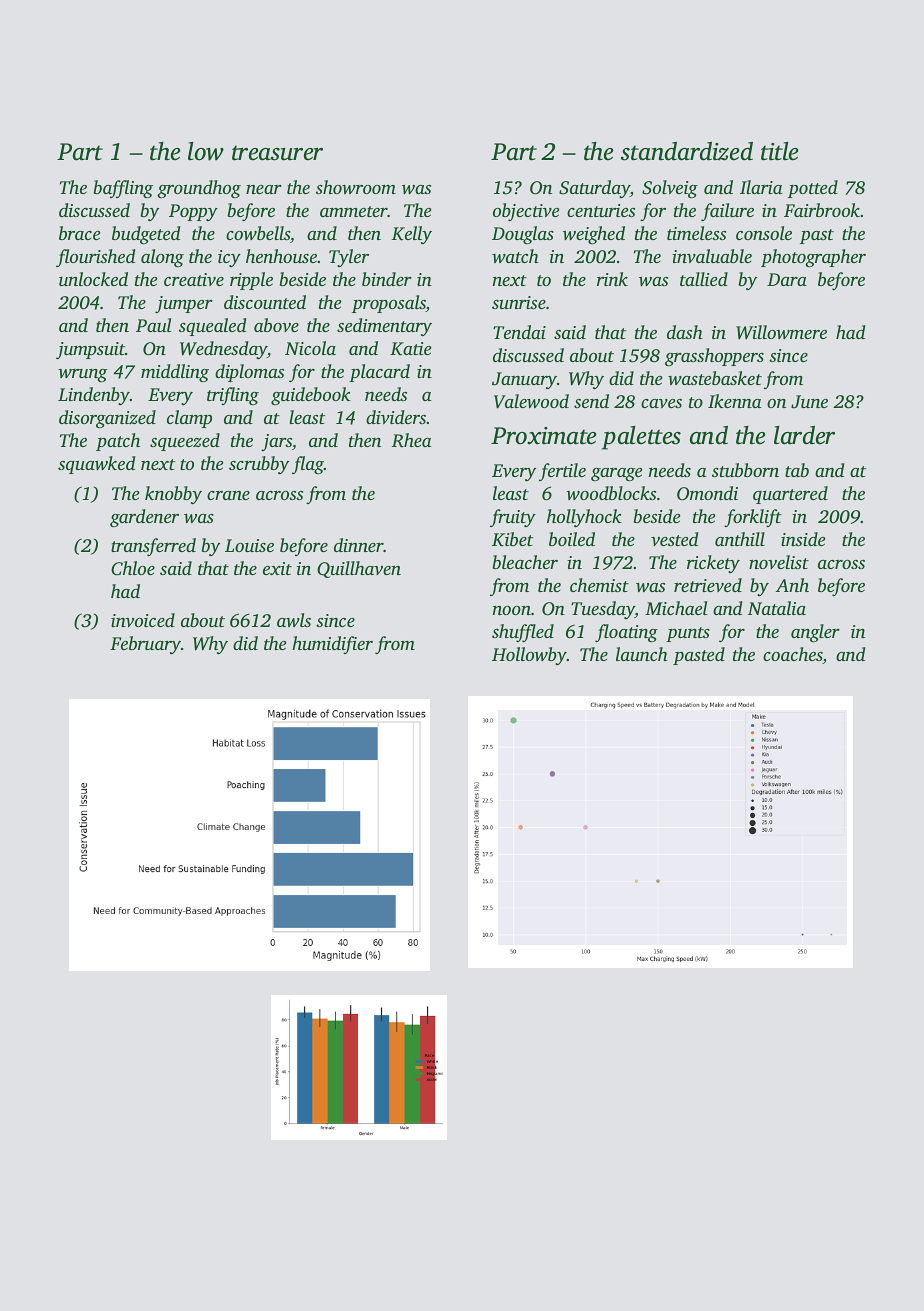 The image size is (924, 1311). Describe the element at coordinates (332, 645) in the document. I see `humidifier` at that location.
